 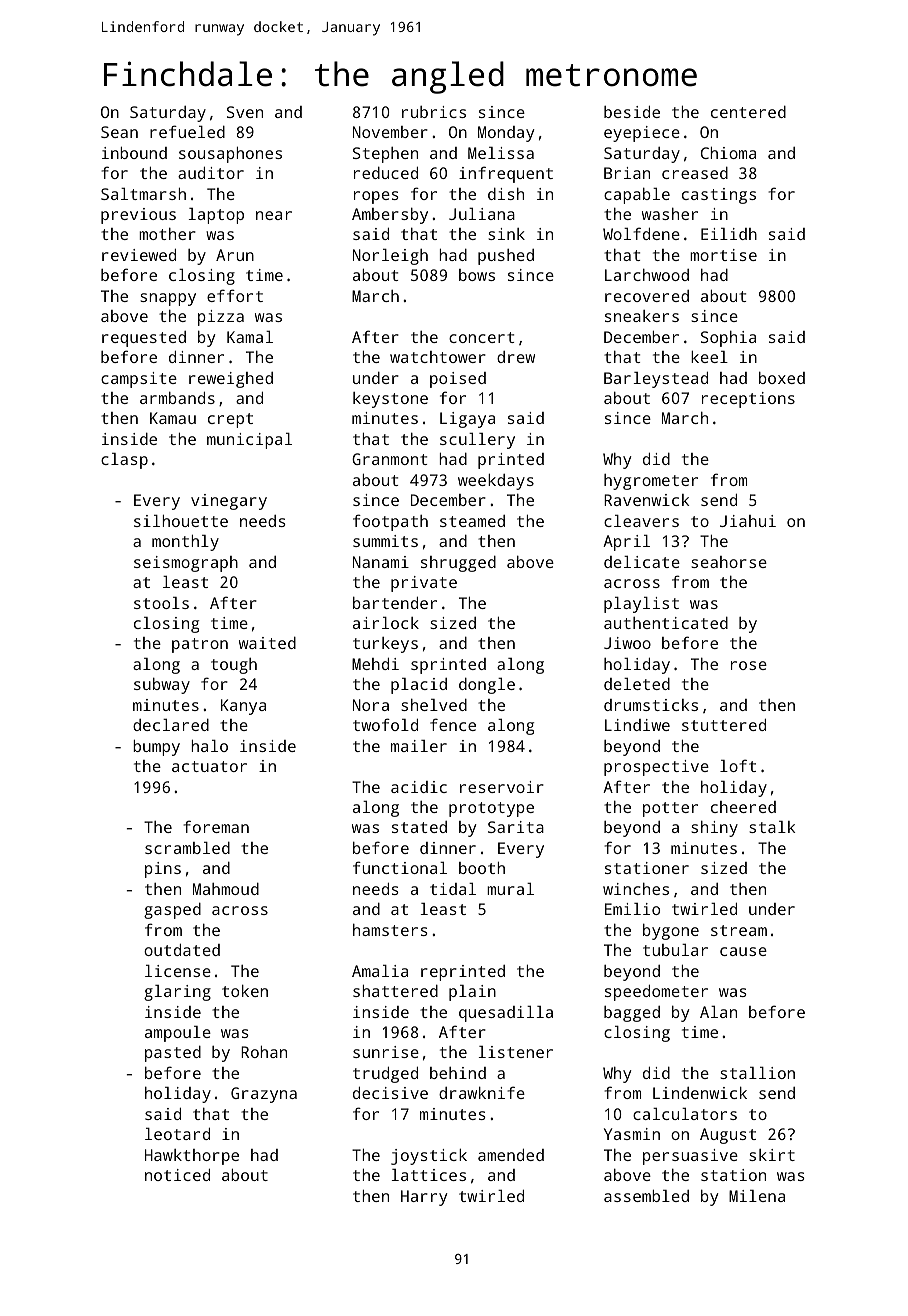 I want to click on rubrics, so click(x=434, y=112).
